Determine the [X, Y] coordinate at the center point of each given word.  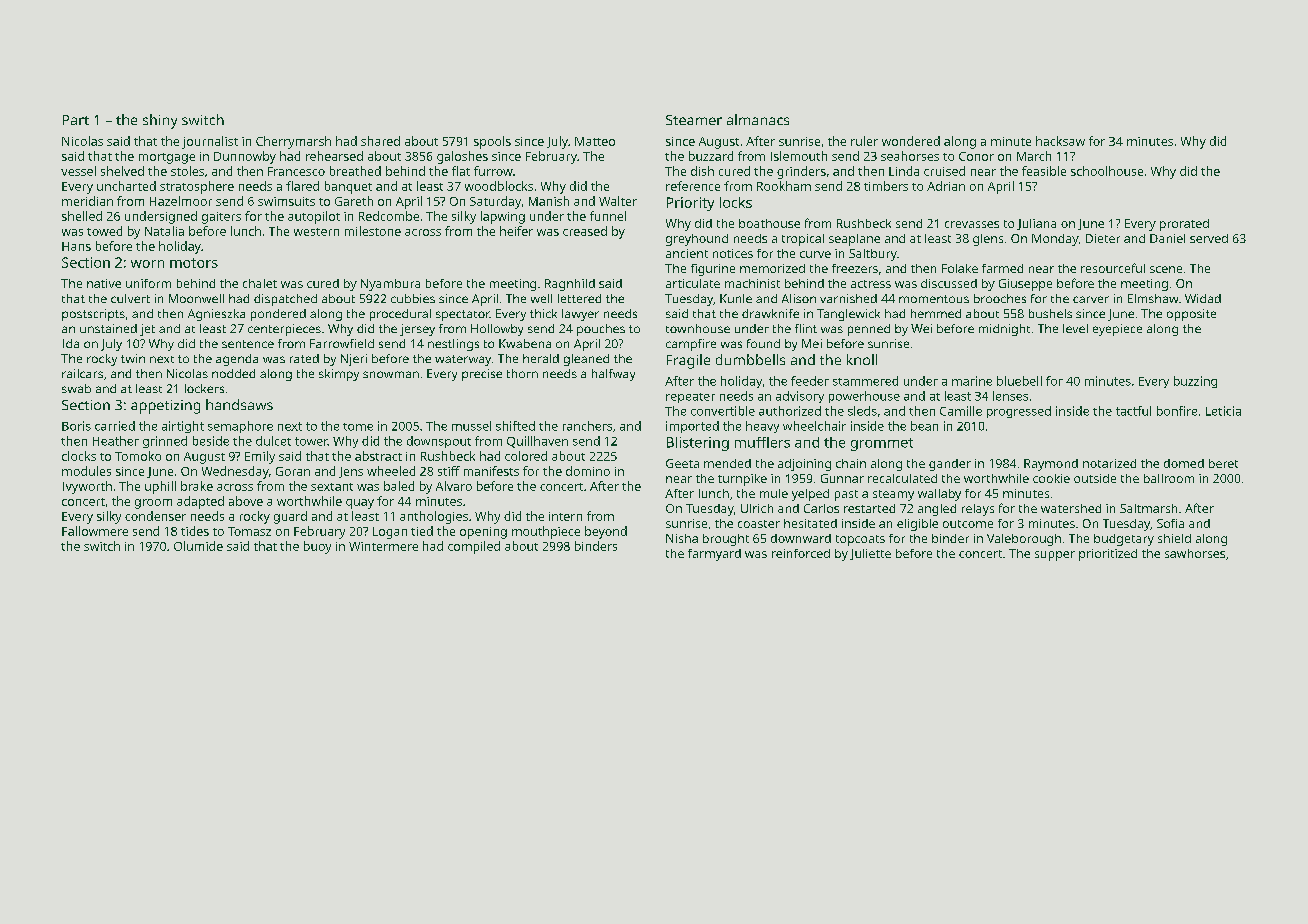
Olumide [198, 546]
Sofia [1170, 523]
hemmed [936, 313]
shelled [82, 216]
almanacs [758, 119]
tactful [1133, 411]
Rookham [784, 186]
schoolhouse [1107, 171]
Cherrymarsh [293, 142]
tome [358, 427]
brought [726, 540]
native [104, 283]
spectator [463, 315]
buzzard [711, 156]
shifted [515, 426]
